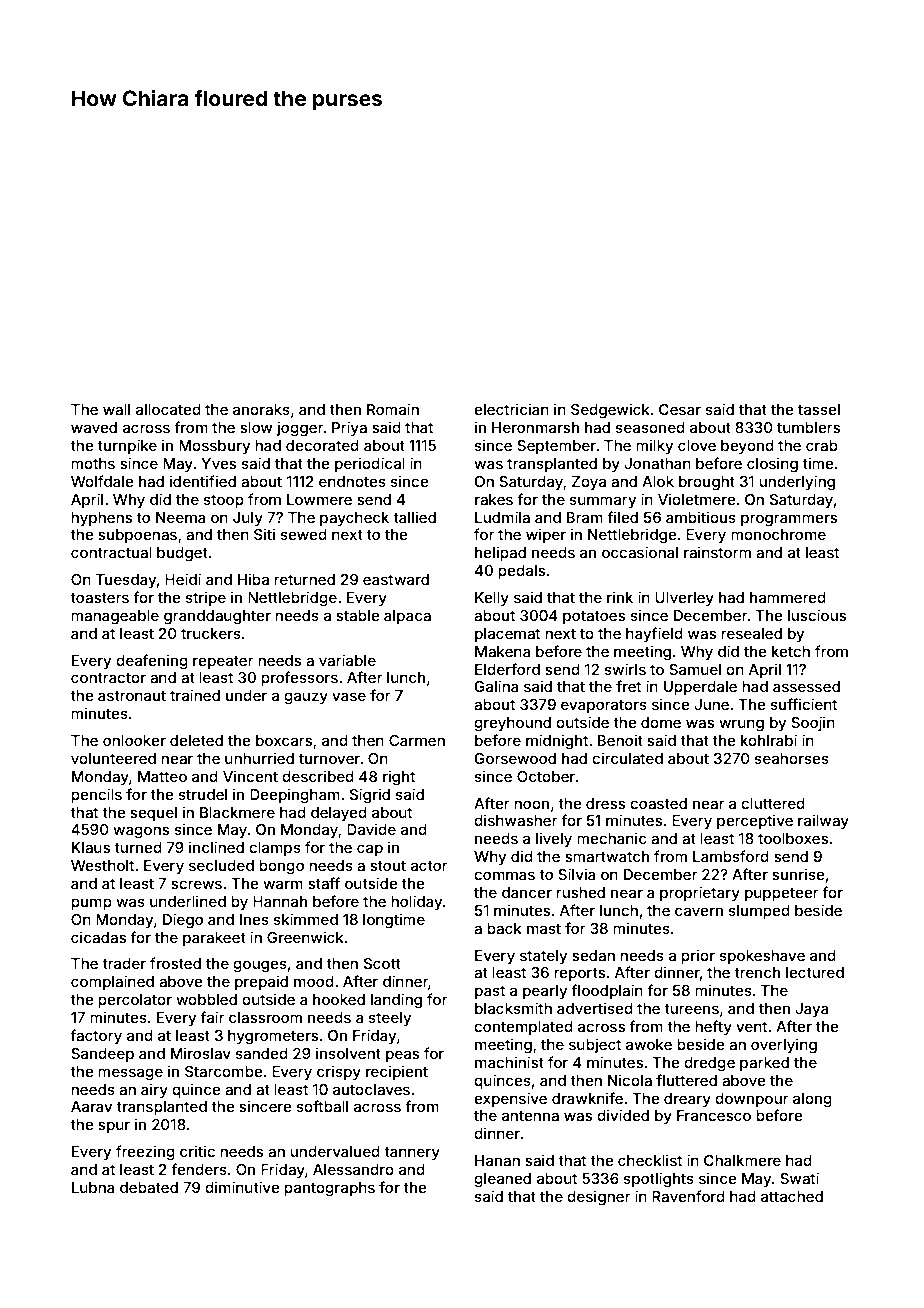  I want to click on pencils, so click(96, 795).
